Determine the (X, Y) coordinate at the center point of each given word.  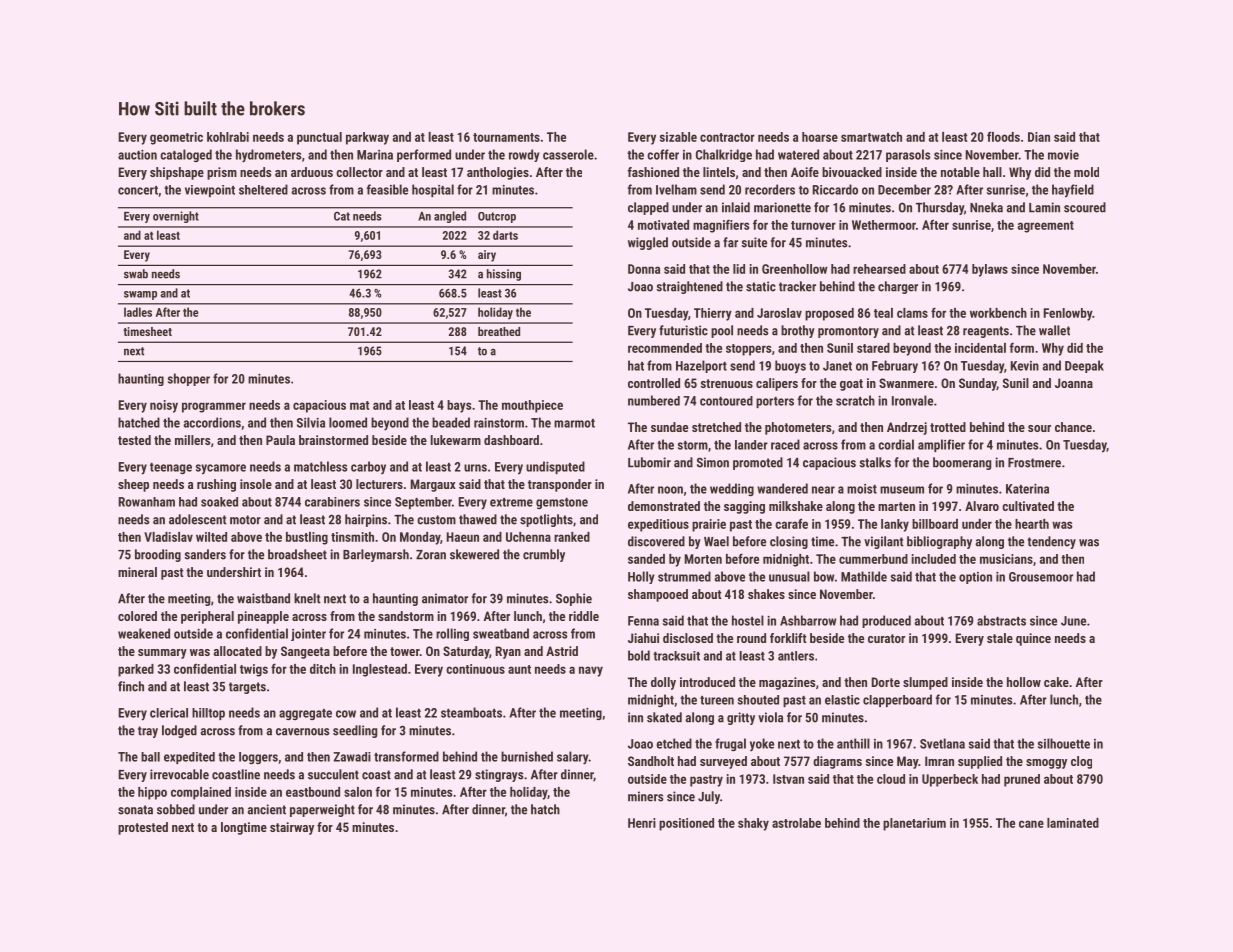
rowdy (524, 155)
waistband (263, 598)
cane (1031, 824)
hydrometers (269, 156)
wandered (782, 488)
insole (256, 484)
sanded (646, 559)
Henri (642, 823)
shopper (189, 379)
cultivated (1028, 506)
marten (896, 506)
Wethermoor (884, 225)
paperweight (322, 810)
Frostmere (1034, 463)
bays (459, 406)
